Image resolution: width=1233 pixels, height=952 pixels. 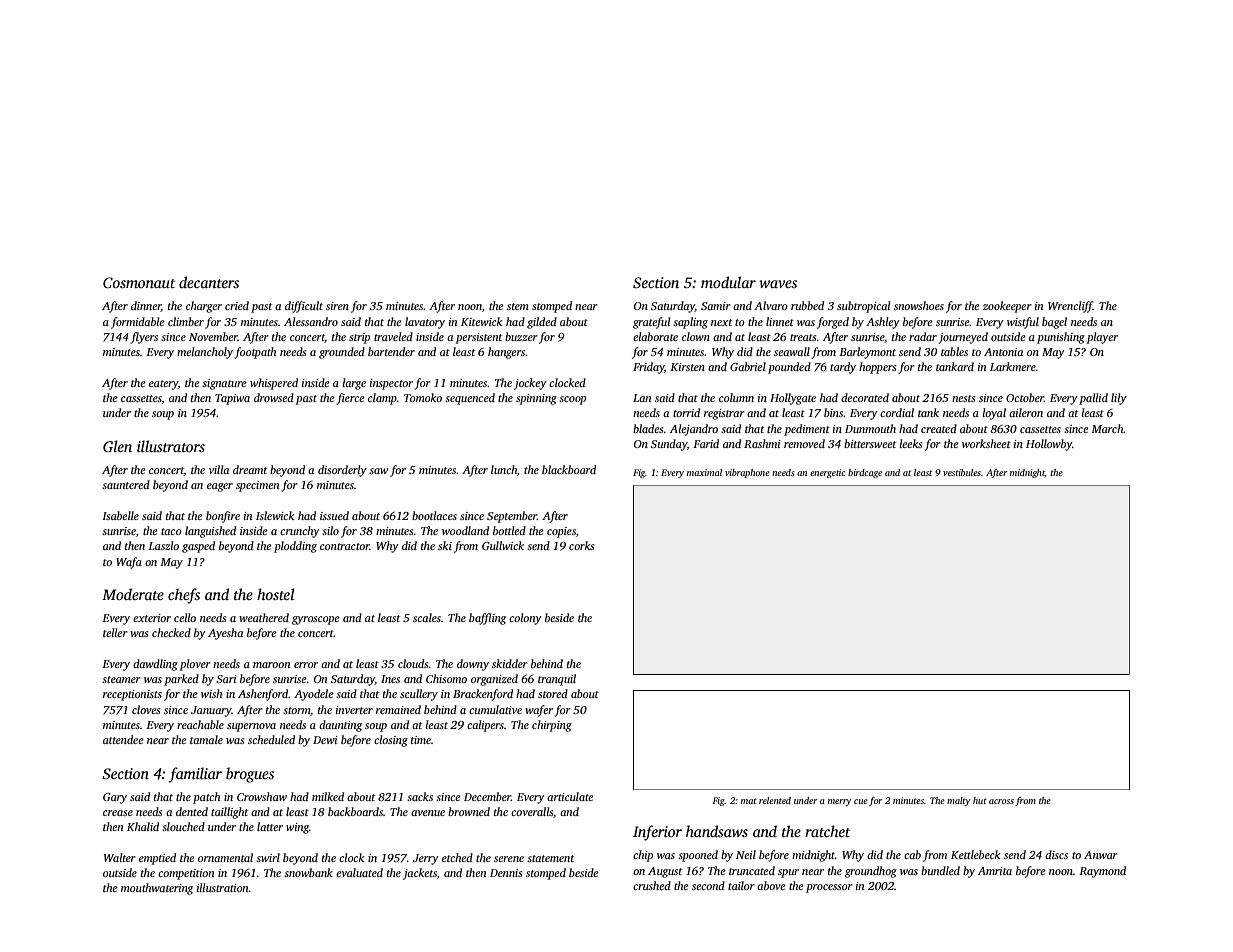 What do you see at coordinates (669, 445) in the document?
I see `Sunday` at bounding box center [669, 445].
